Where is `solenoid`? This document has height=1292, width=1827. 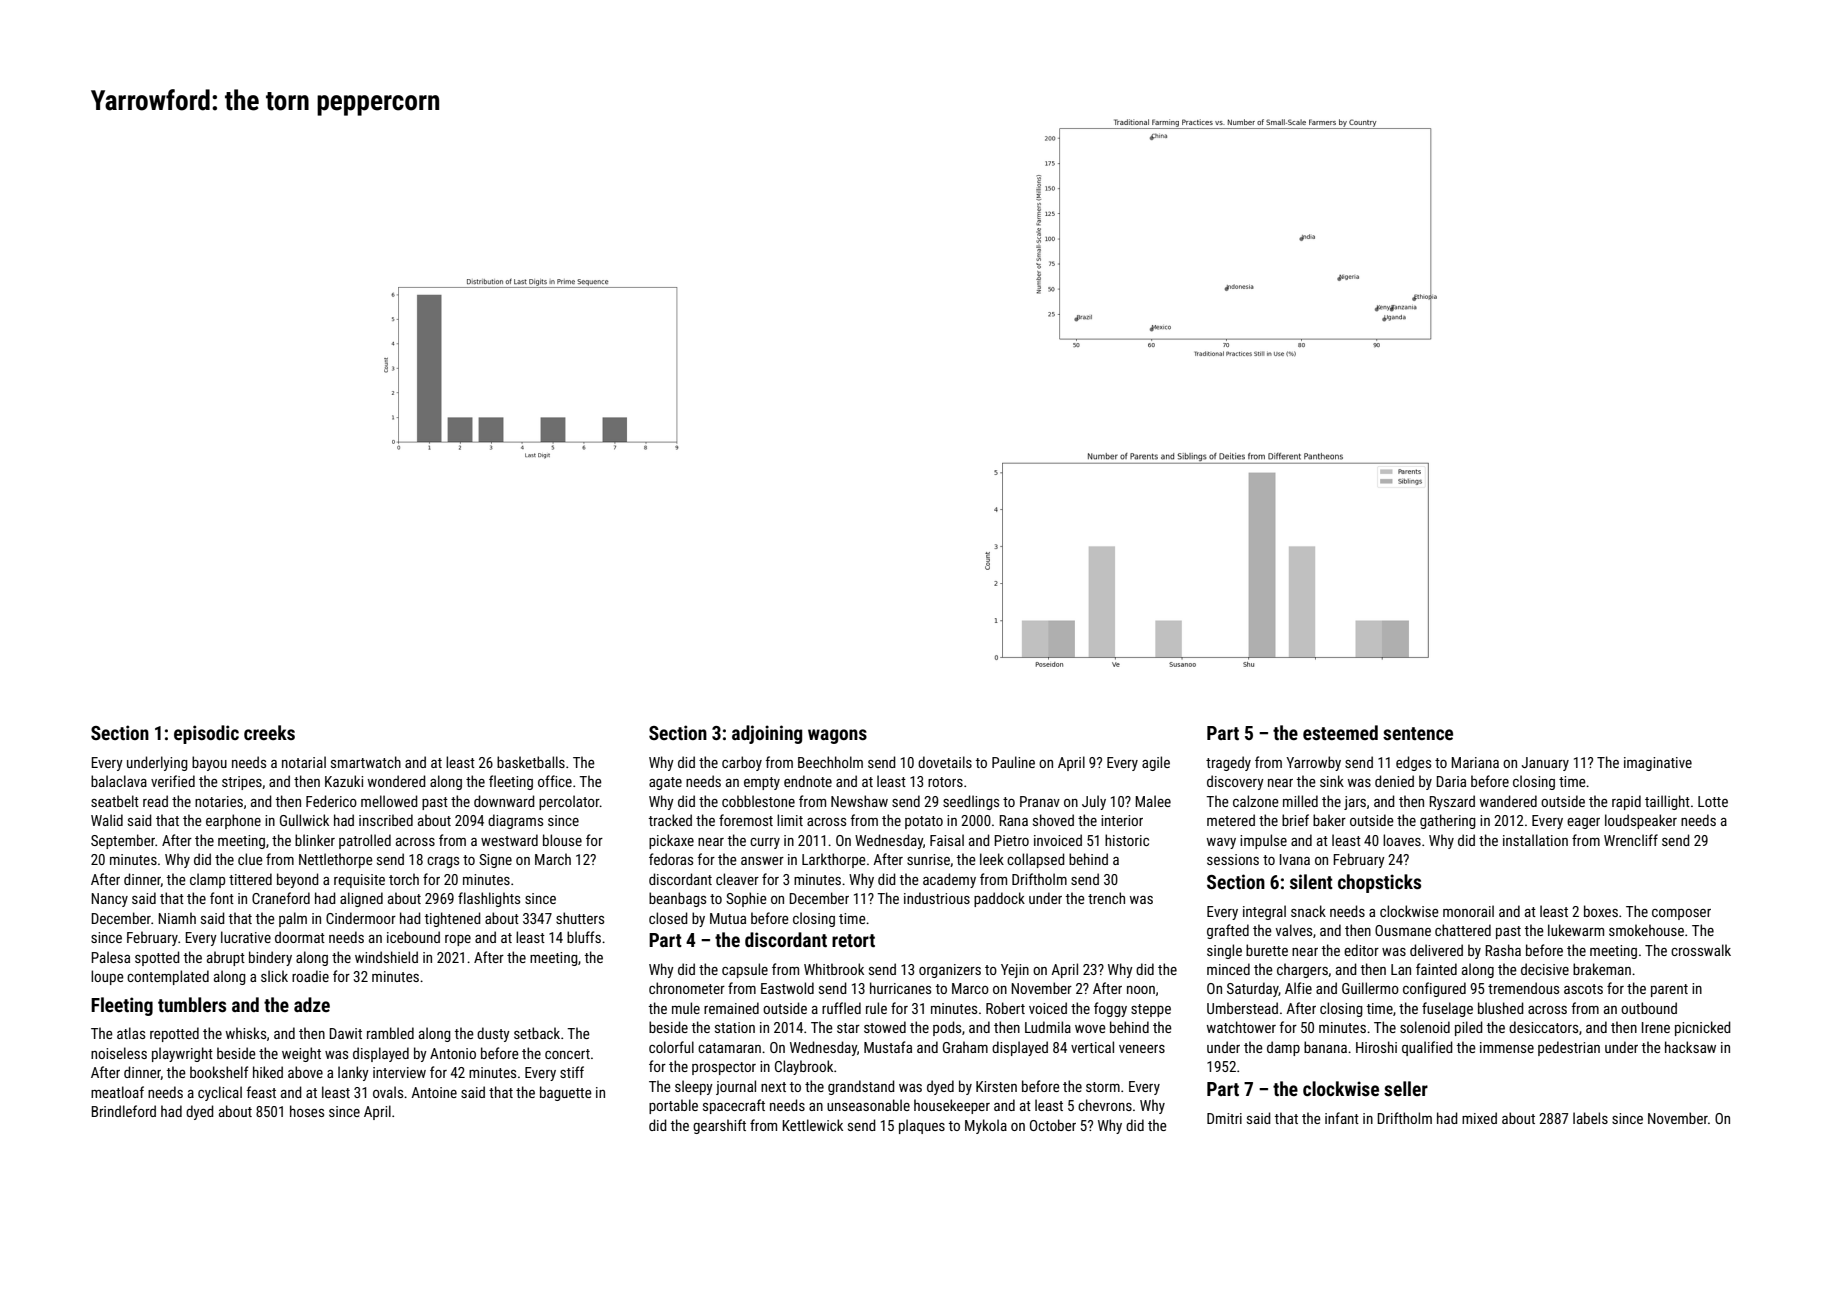 solenoid is located at coordinates (1425, 1027).
